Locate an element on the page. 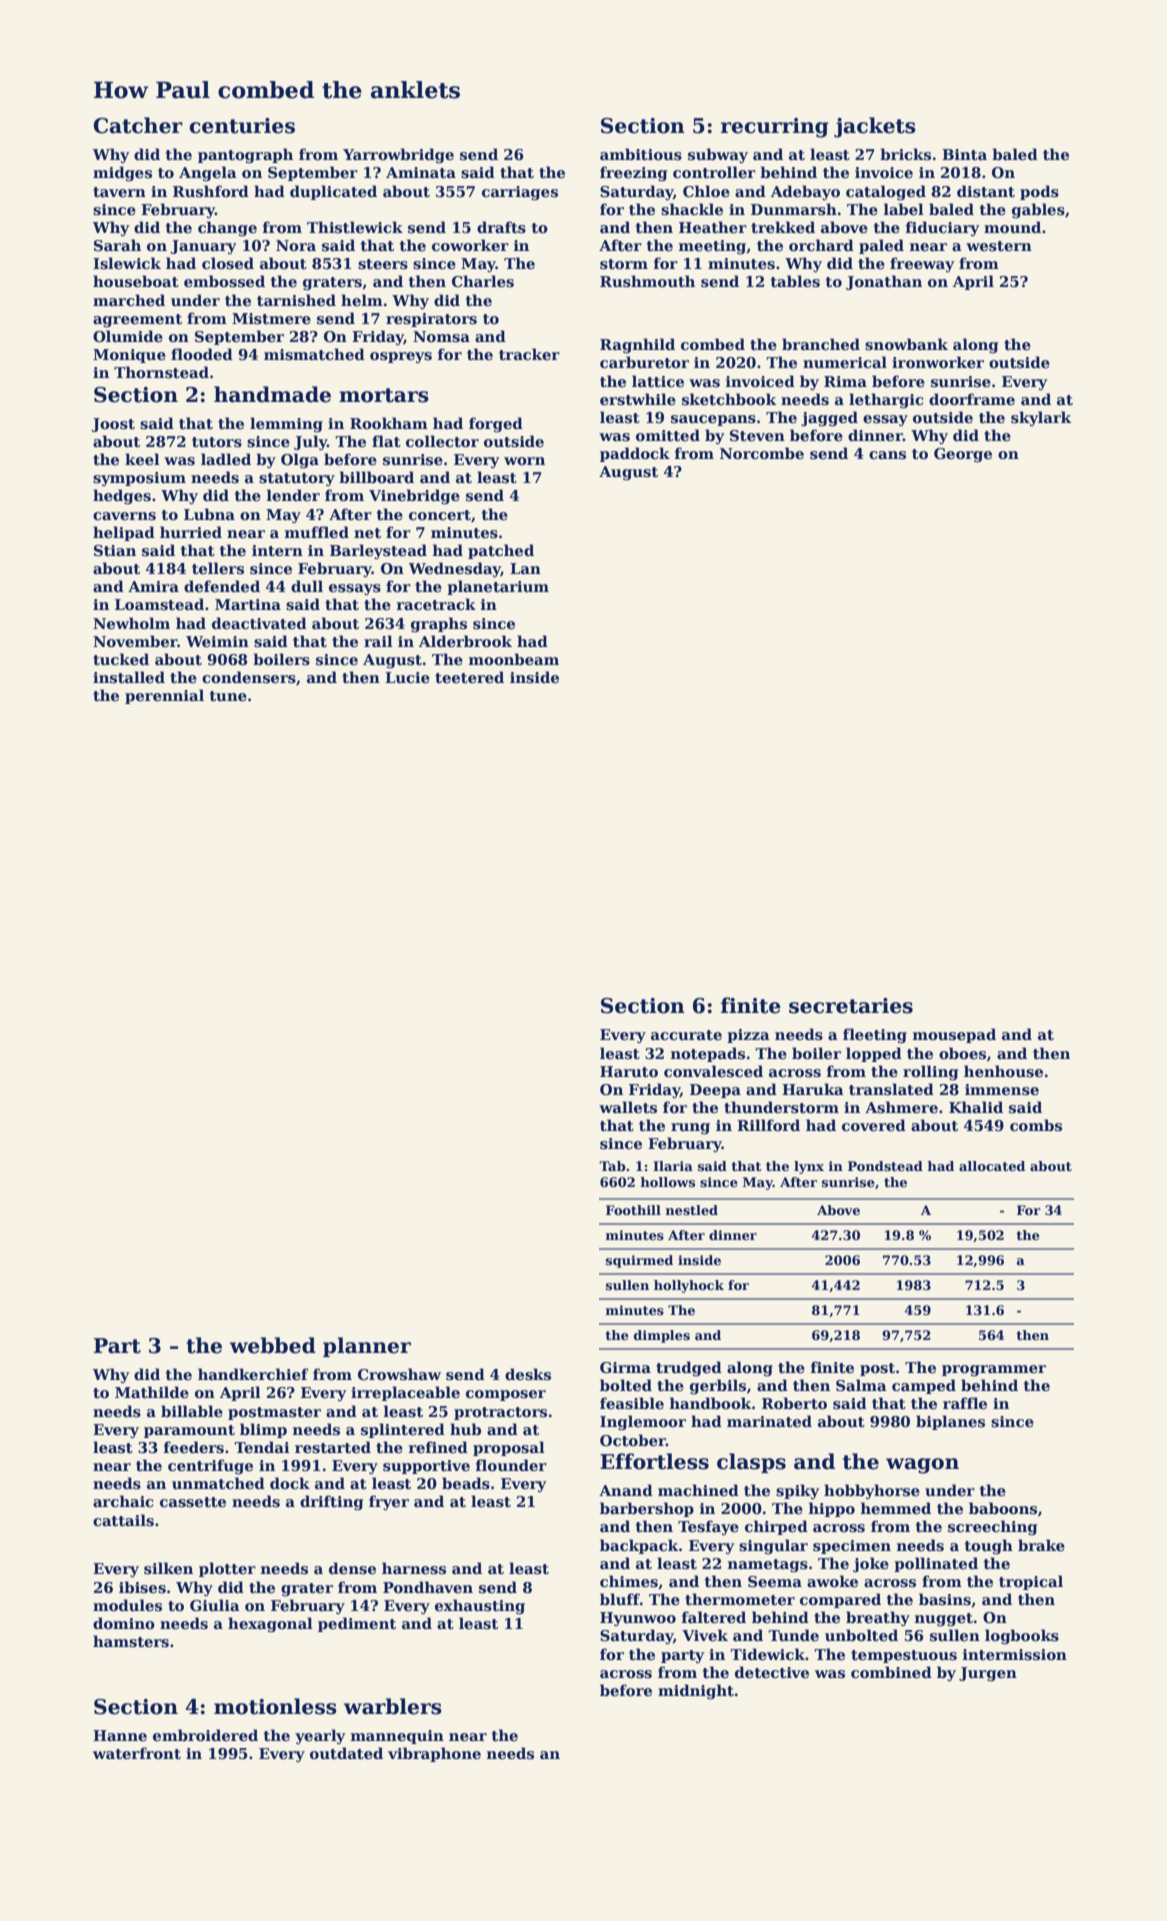 The image size is (1167, 1921). skylark is located at coordinates (1041, 418).
